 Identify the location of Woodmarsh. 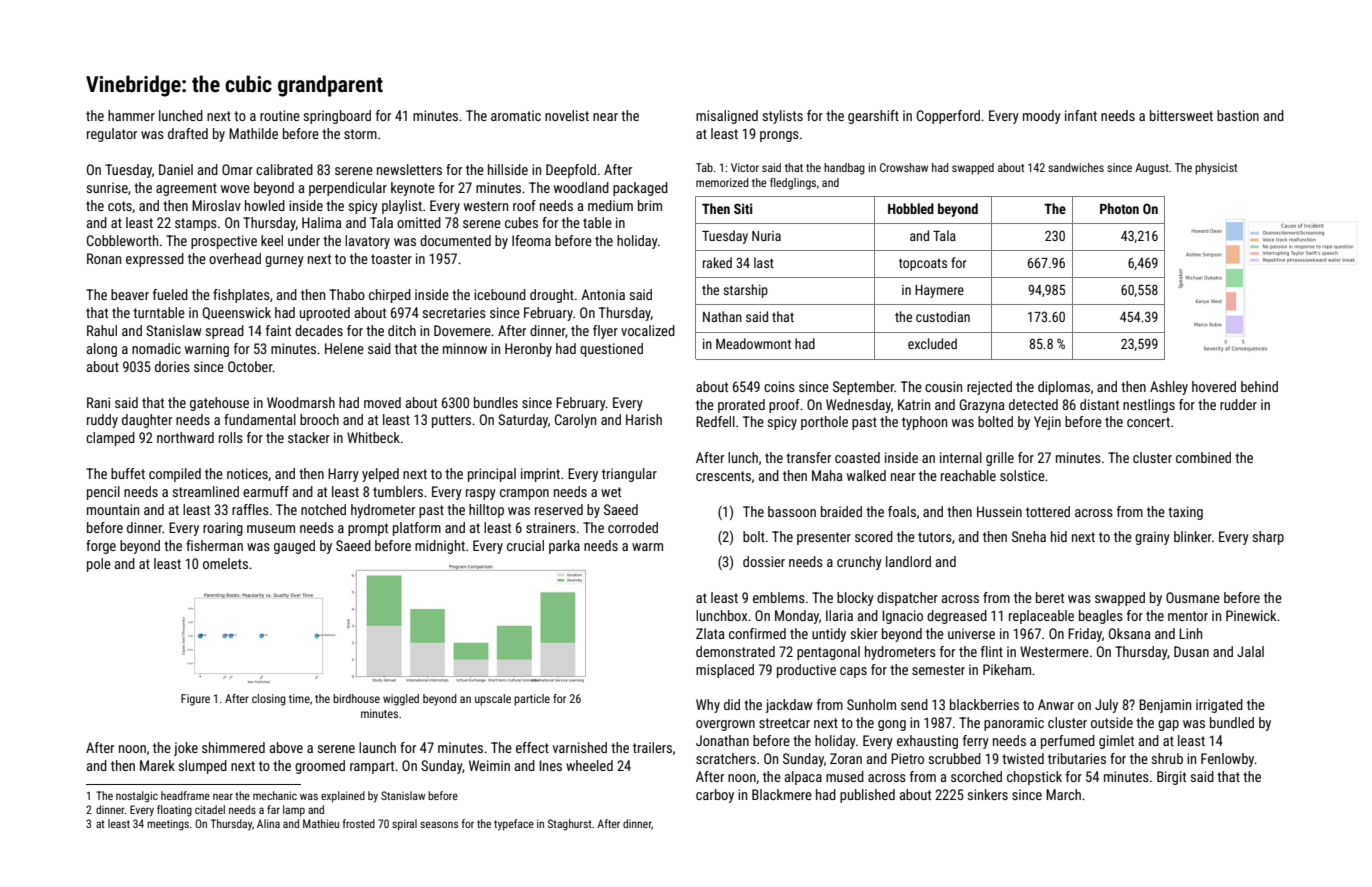
(301, 402).
